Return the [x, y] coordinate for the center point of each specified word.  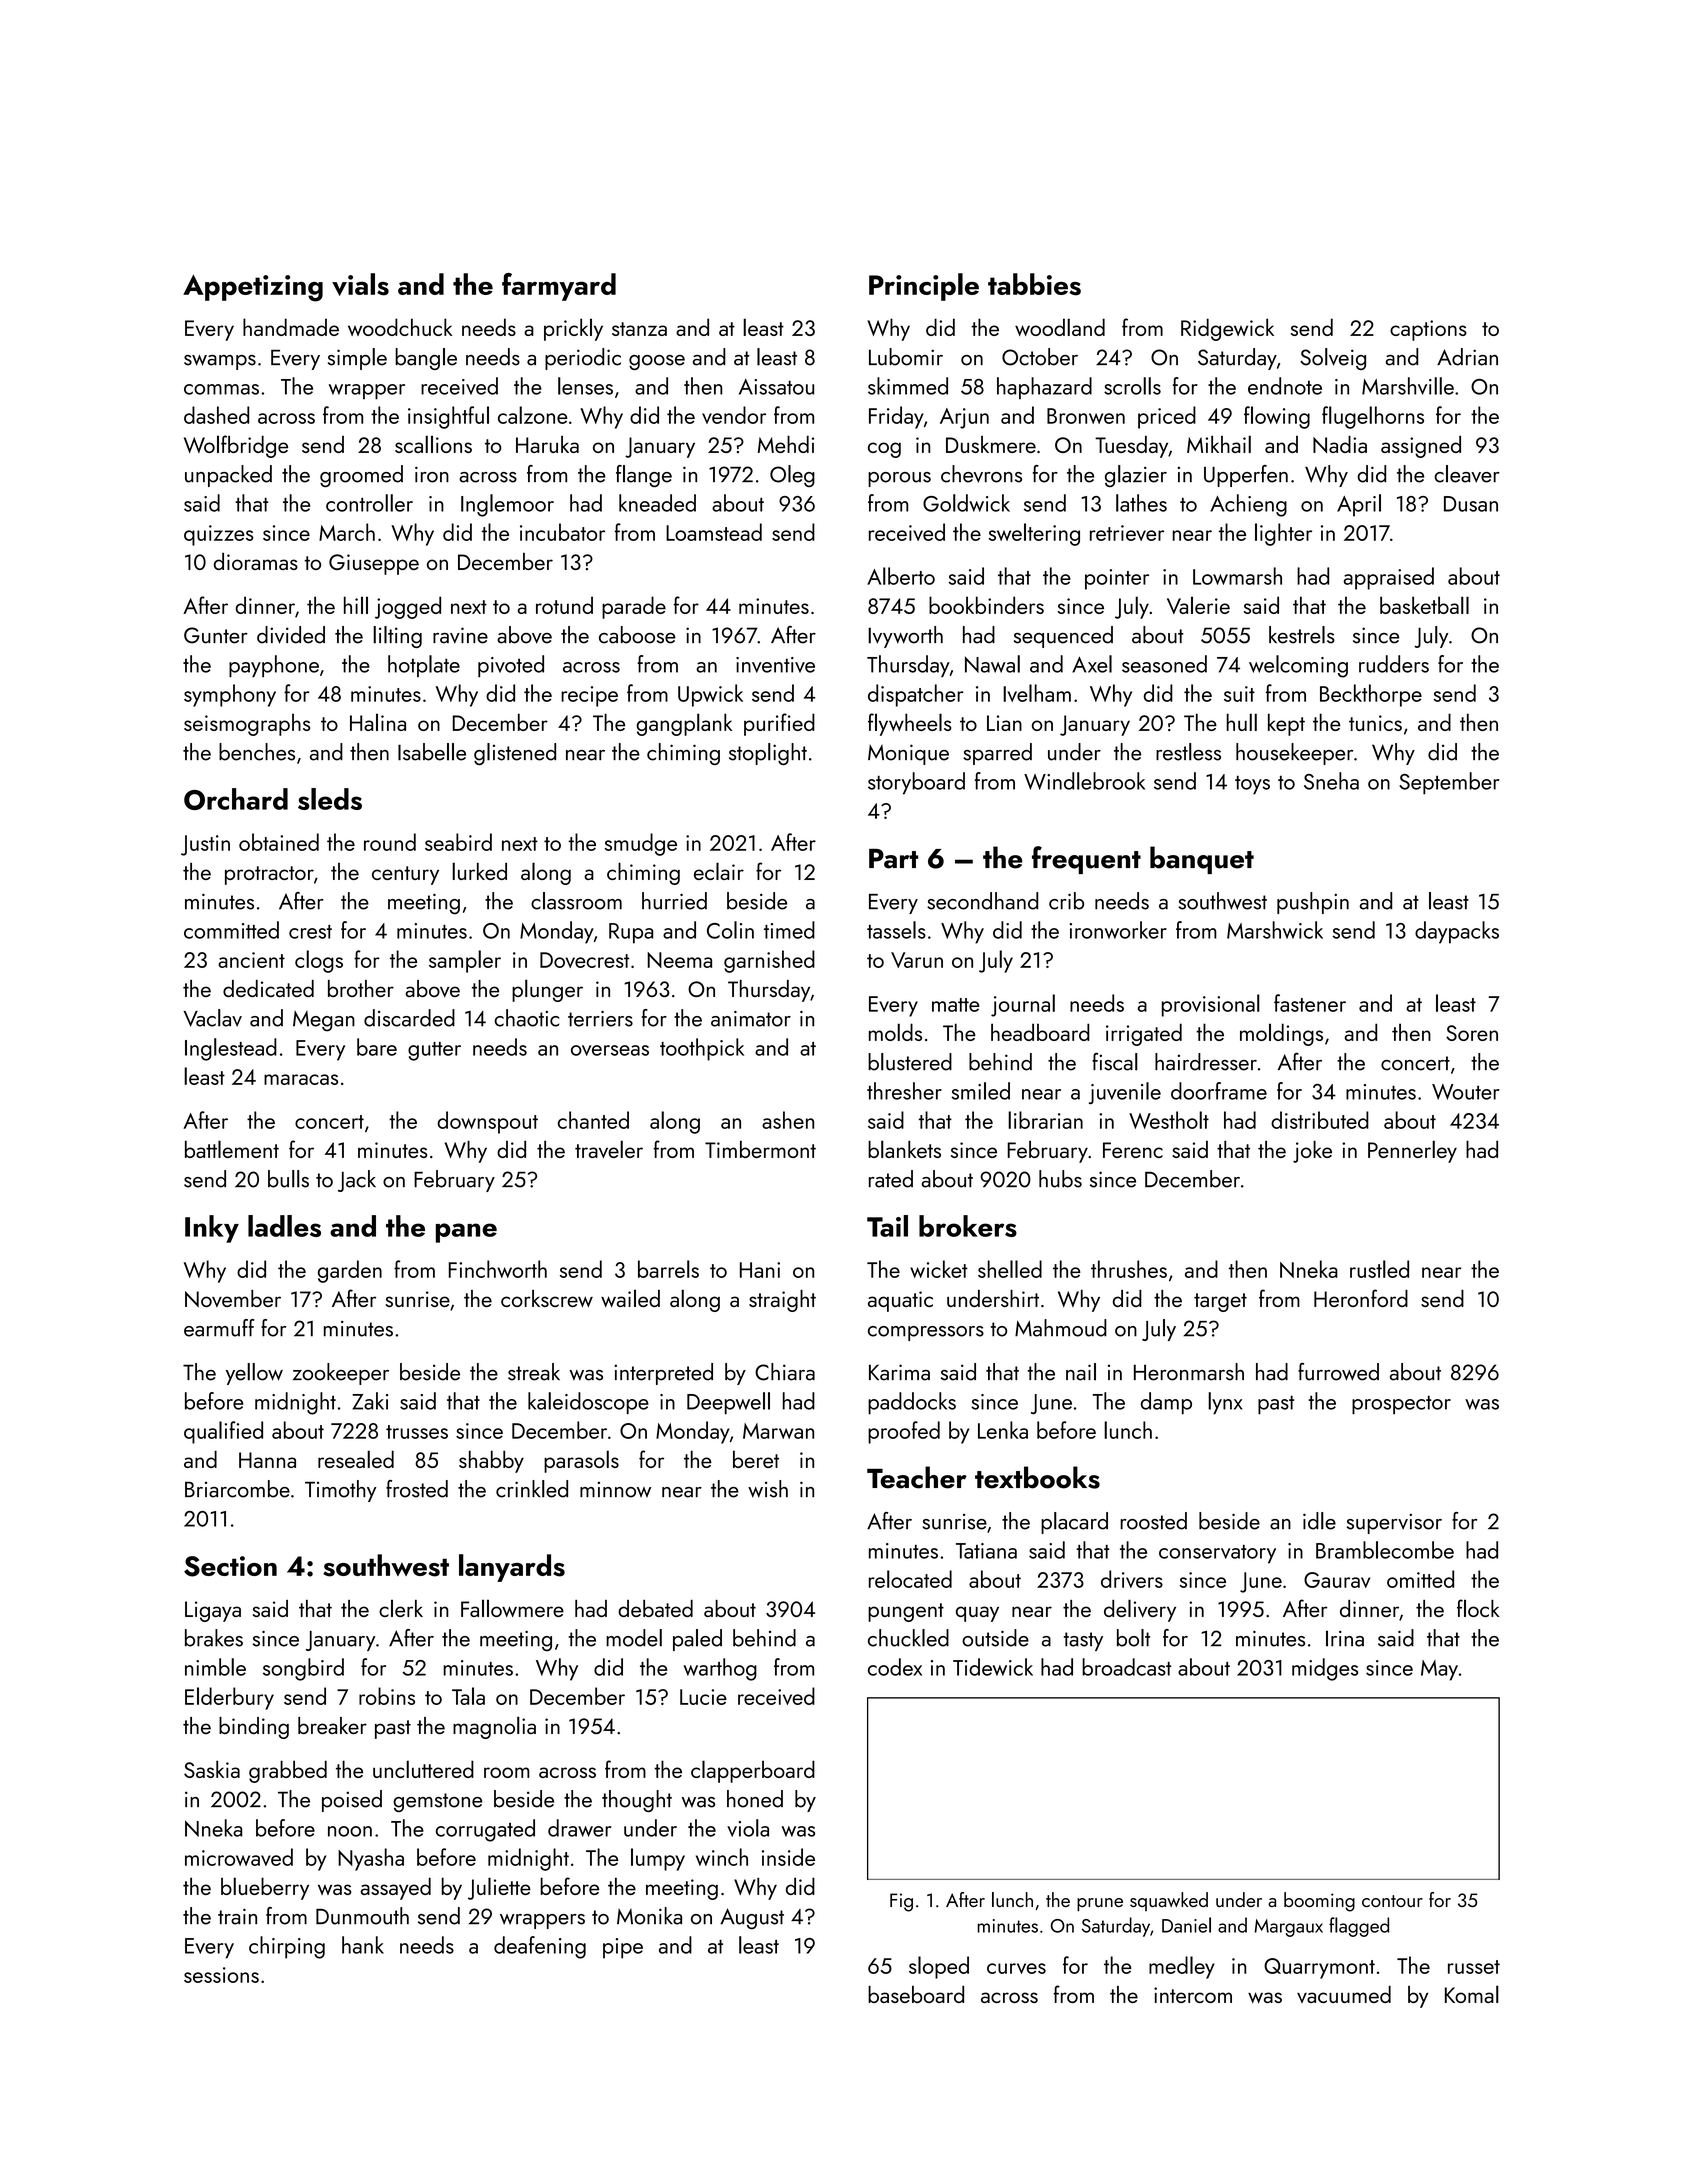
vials [360, 284]
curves [1016, 1968]
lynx [1225, 1403]
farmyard [559, 287]
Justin [205, 845]
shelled [1010, 1269]
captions [1428, 330]
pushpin [1313, 903]
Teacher [917, 1477]
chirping [287, 1947]
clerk [401, 1608]
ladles [284, 1226]
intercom [1193, 1995]
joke [1312, 1151]
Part [893, 858]
